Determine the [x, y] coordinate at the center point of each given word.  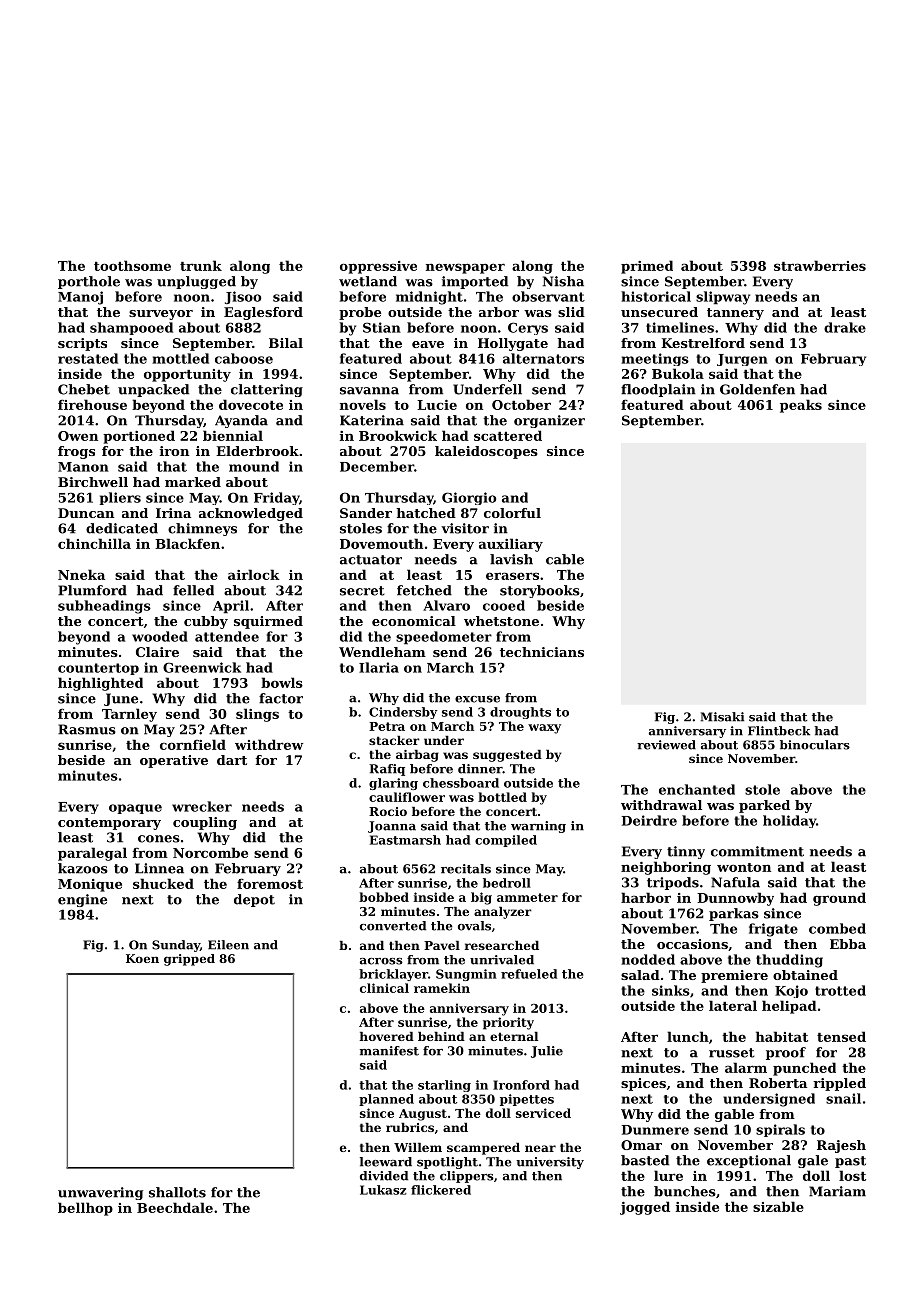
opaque [135, 809]
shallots [177, 1192]
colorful [512, 513]
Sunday [176, 946]
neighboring [666, 868]
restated [88, 358]
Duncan [86, 513]
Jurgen [742, 360]
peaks [801, 406]
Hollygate [513, 344]
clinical [384, 988]
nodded [648, 959]
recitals [466, 869]
